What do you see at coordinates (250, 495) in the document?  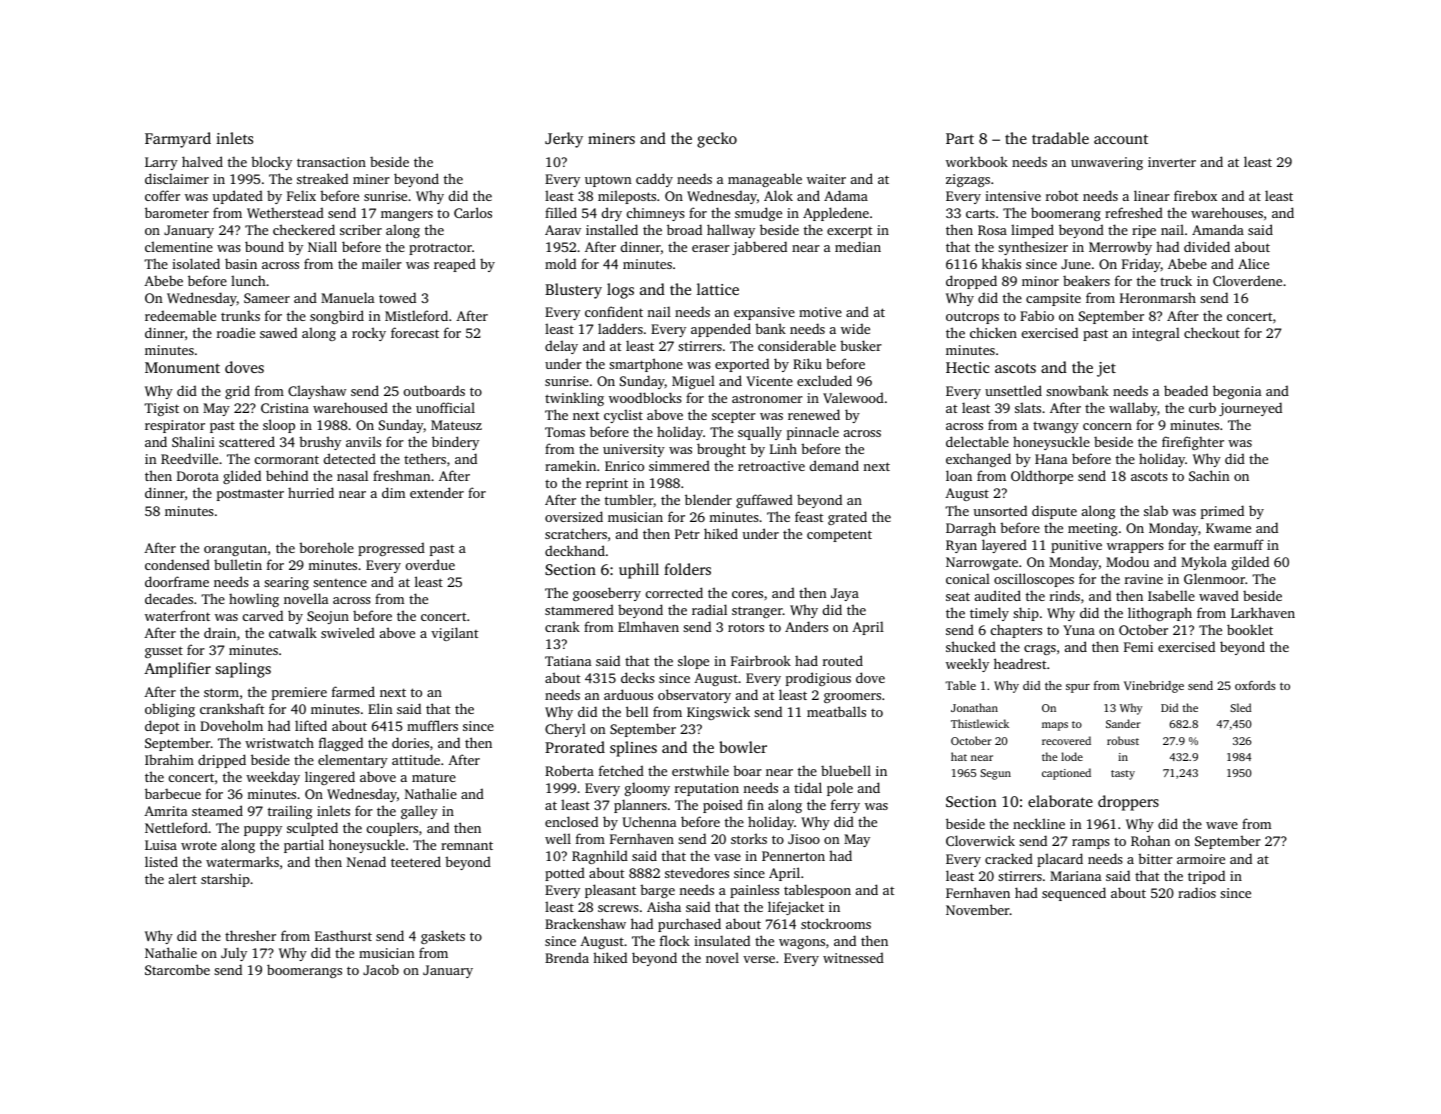 I see `postmaster` at bounding box center [250, 495].
